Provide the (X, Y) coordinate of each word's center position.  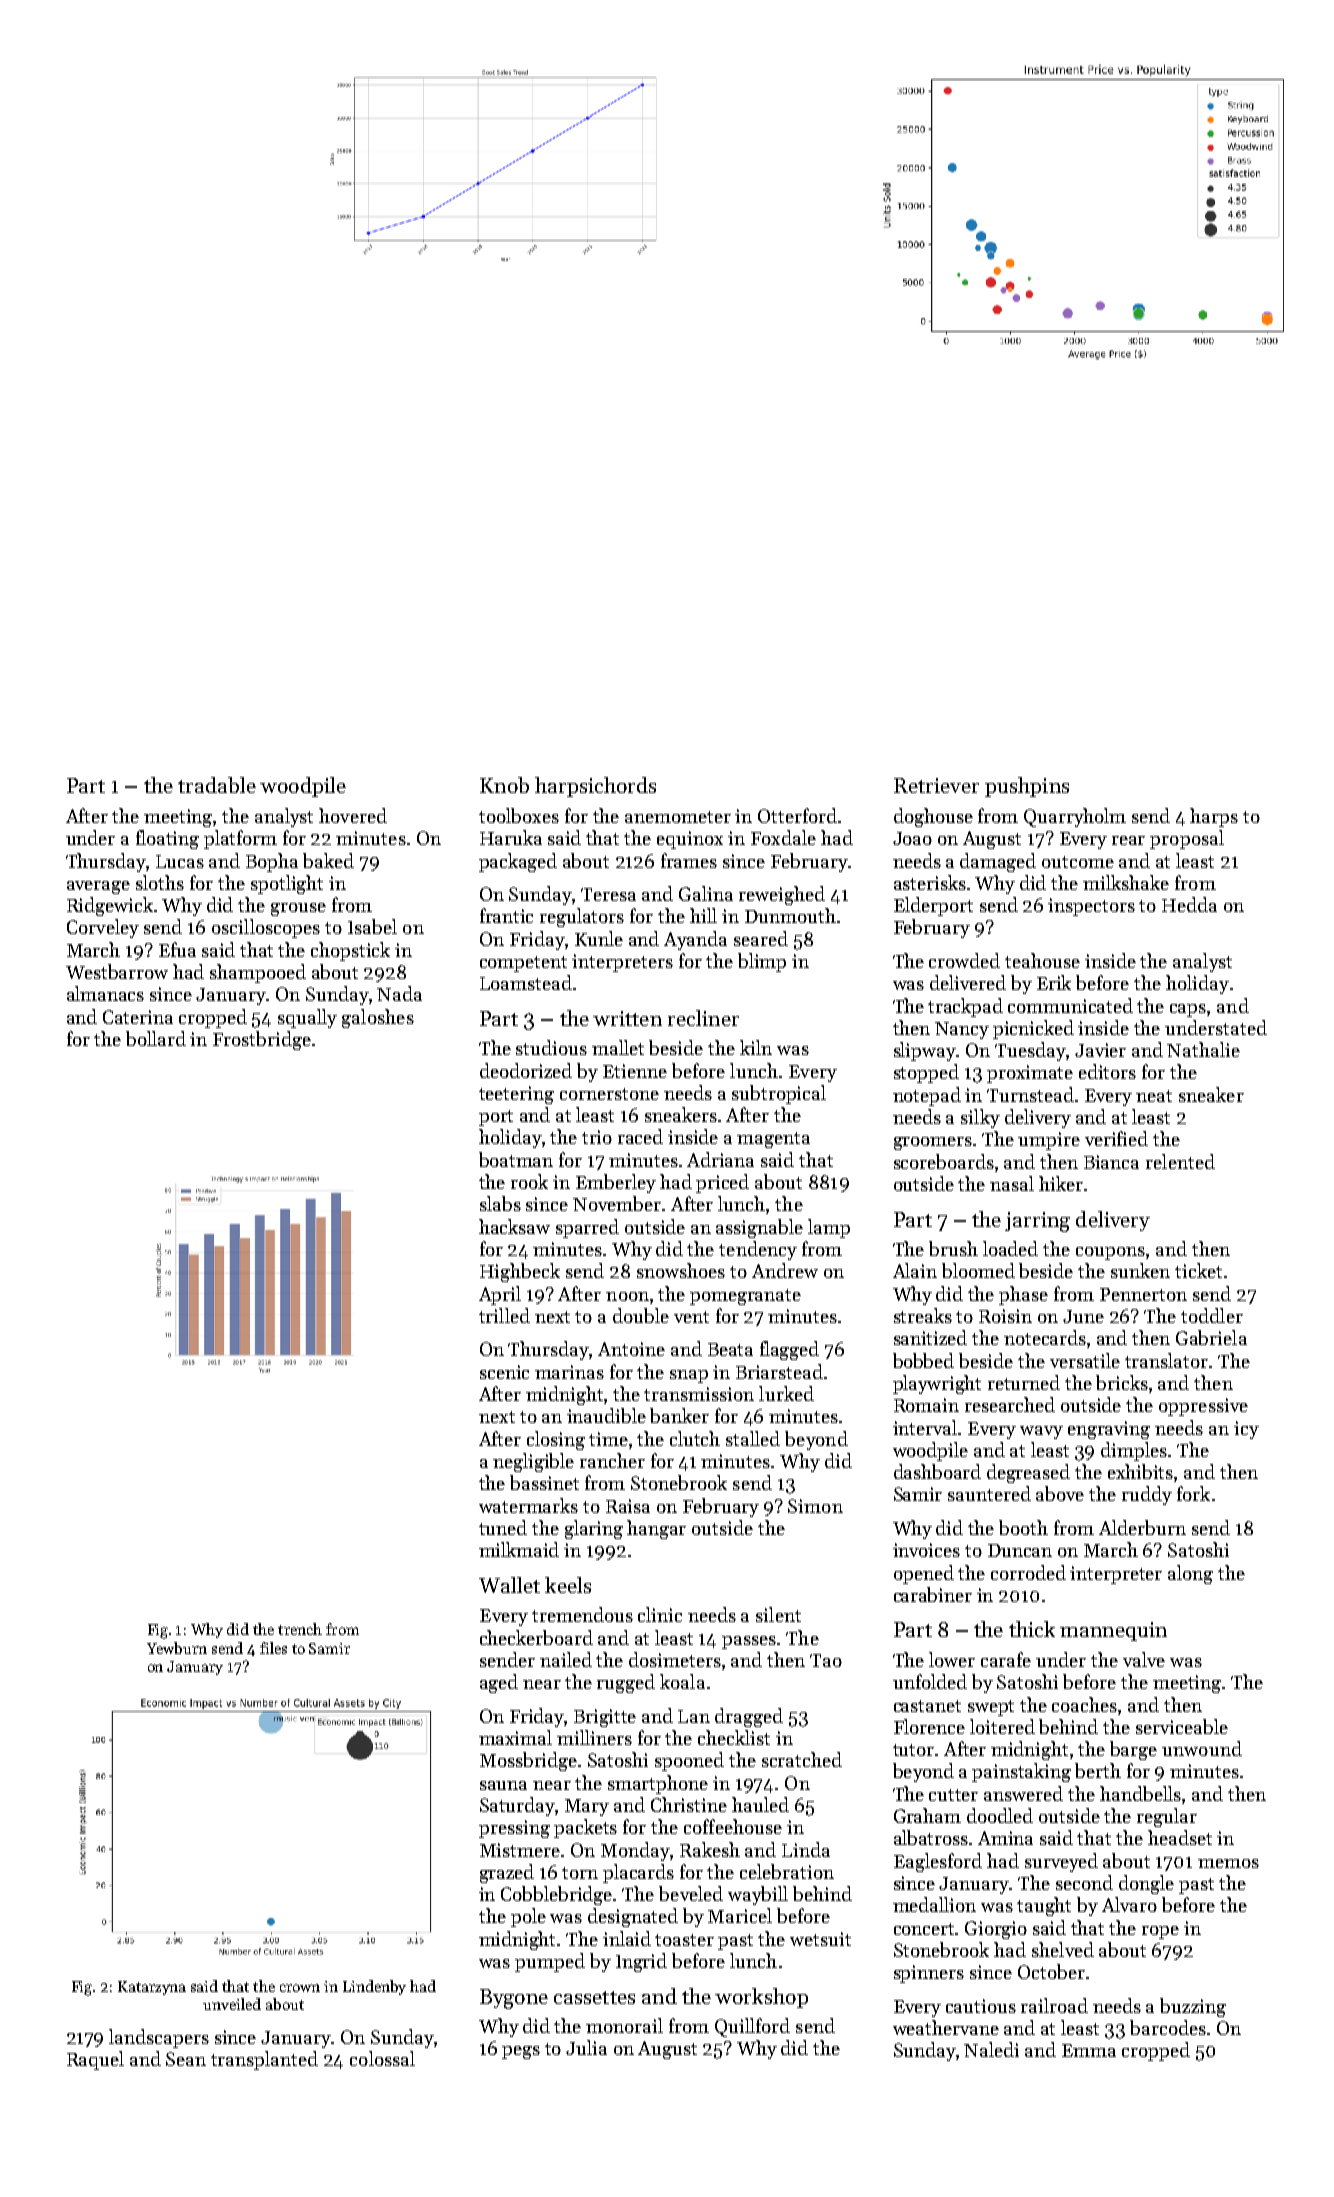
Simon (815, 1506)
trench (300, 1629)
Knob (504, 785)
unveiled (232, 2004)
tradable (217, 785)
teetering (516, 1095)
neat (1154, 1096)
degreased (1028, 1473)
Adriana (720, 1159)
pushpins (1027, 787)
